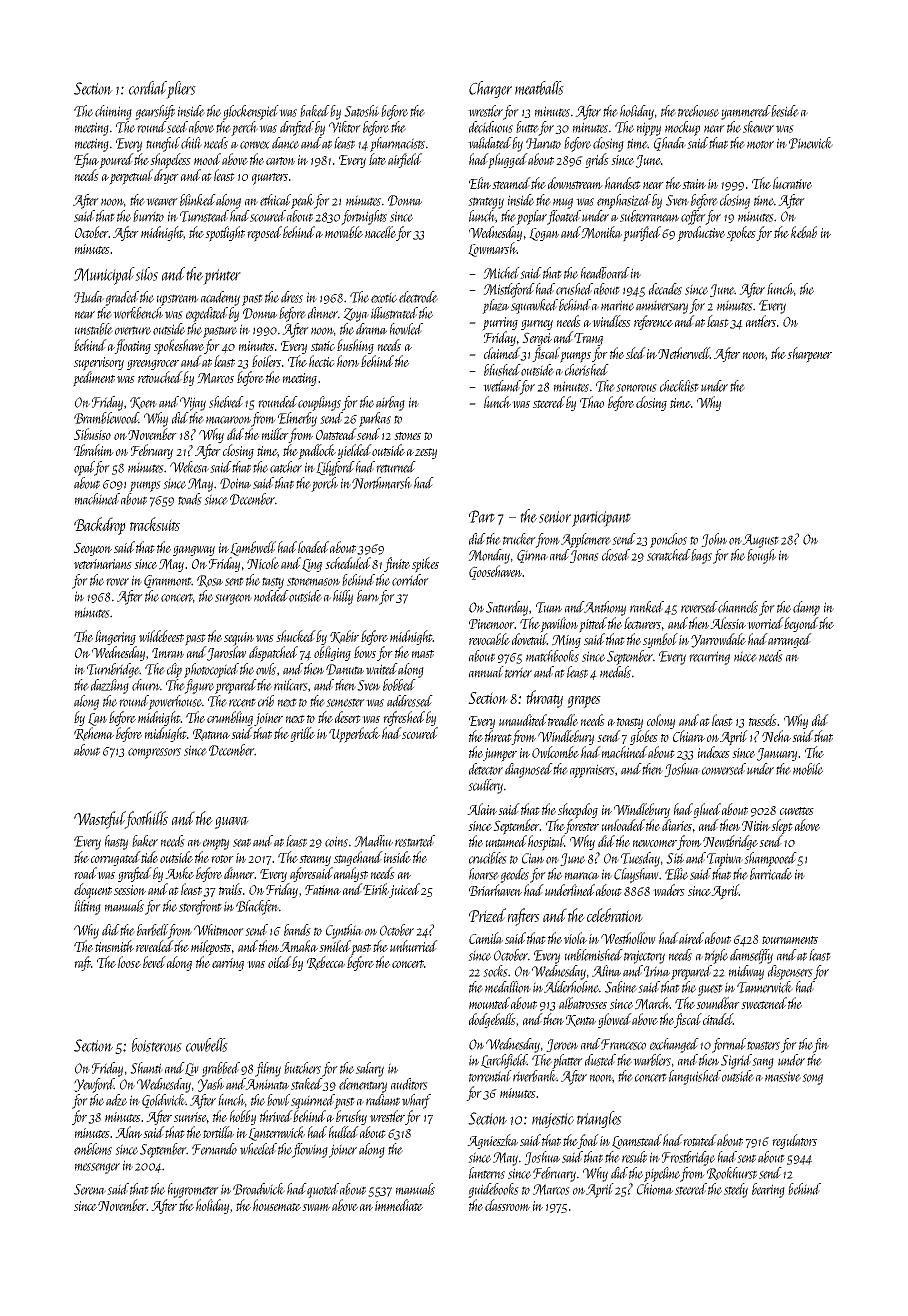 The image size is (908, 1316). I want to click on horn, so click(348, 361).
